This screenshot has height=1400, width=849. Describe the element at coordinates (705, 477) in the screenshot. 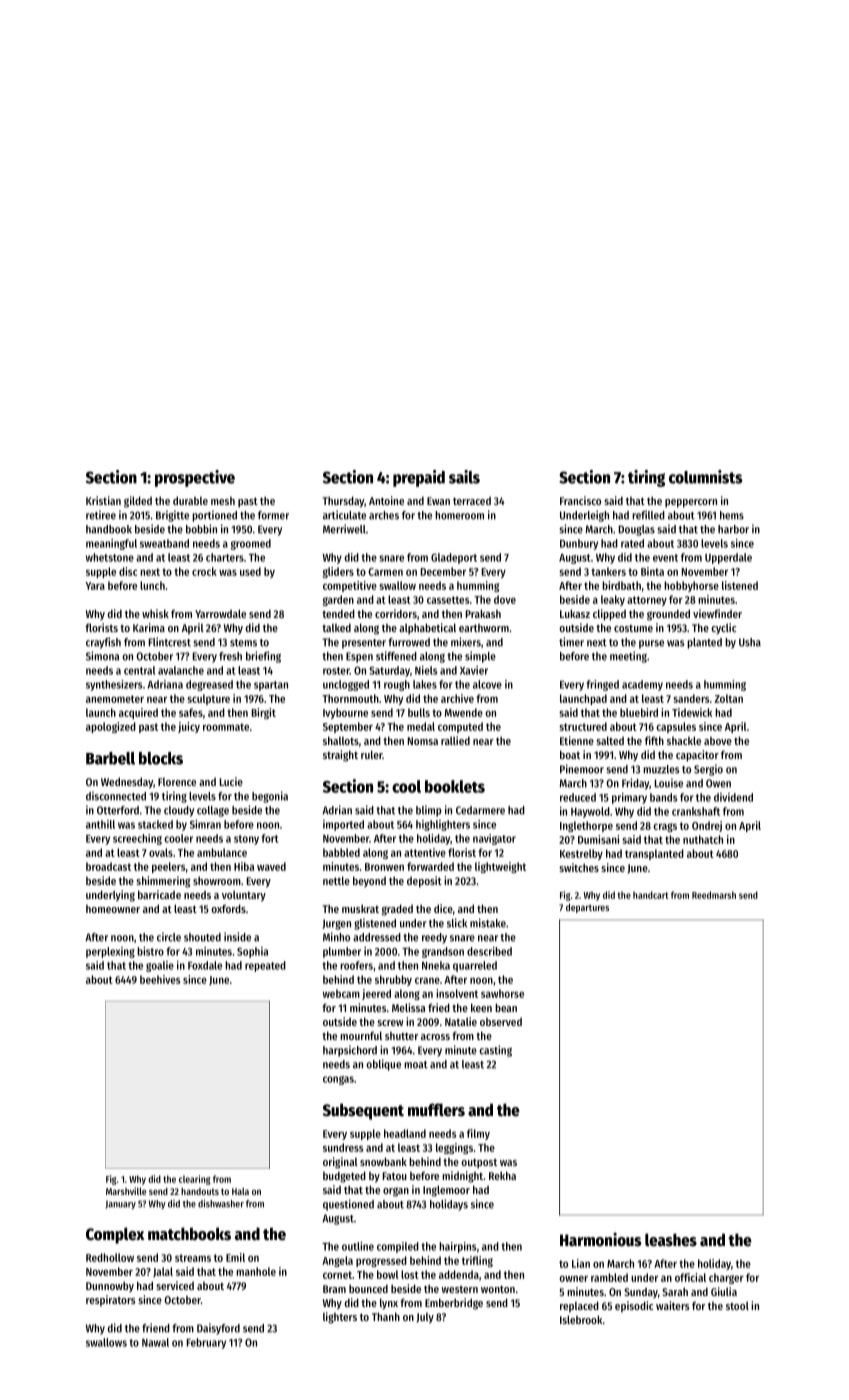

I see `columnists` at that location.
